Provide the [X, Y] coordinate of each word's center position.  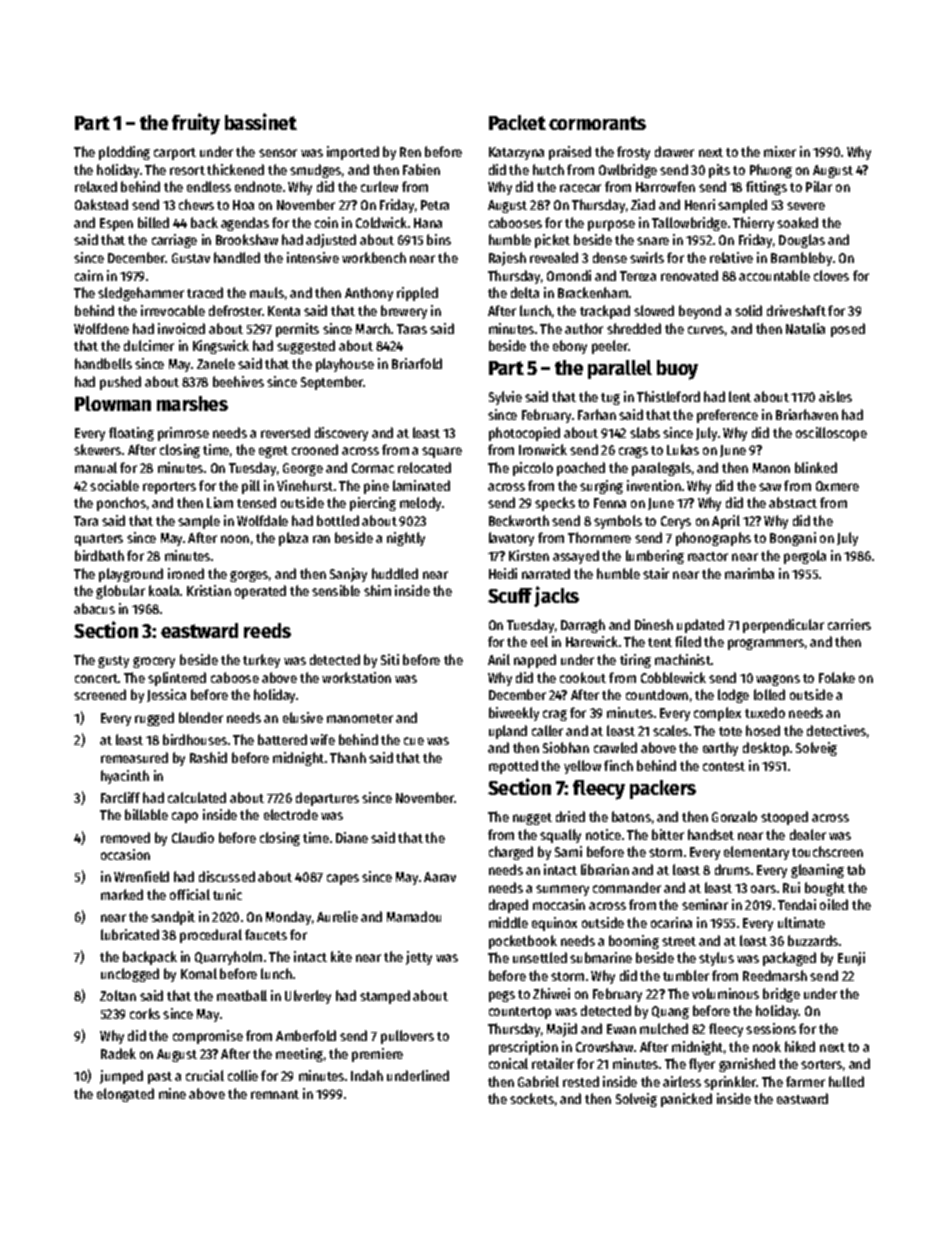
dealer [808, 834]
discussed [227, 876]
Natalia [805, 328]
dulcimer [149, 345]
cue [414, 741]
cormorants [597, 123]
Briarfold [417, 363]
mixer [780, 151]
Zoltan [118, 995]
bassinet [261, 121]
